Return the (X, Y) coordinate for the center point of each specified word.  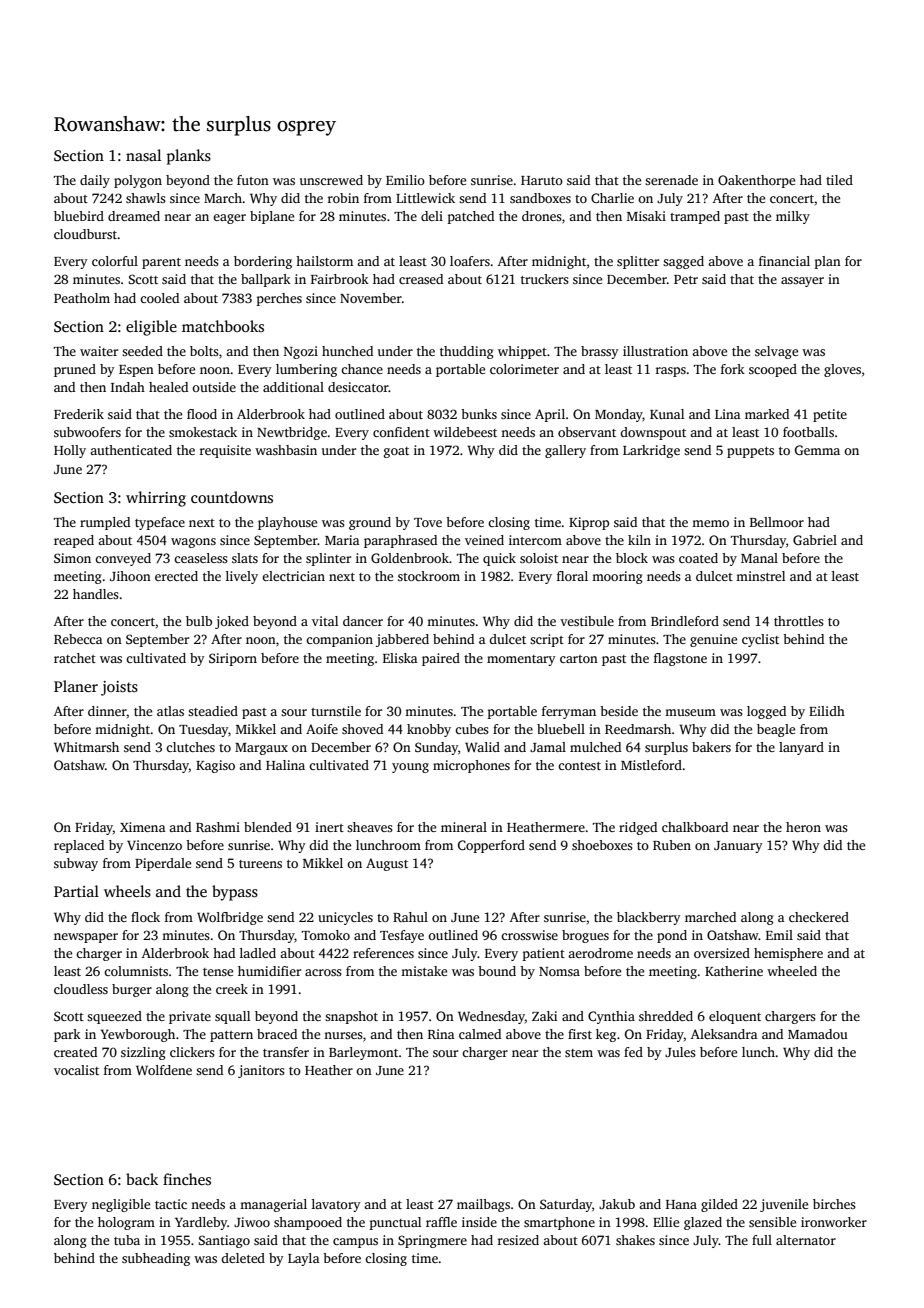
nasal (143, 155)
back (142, 1179)
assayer (802, 282)
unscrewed (331, 180)
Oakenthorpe (756, 181)
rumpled (105, 523)
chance (362, 369)
